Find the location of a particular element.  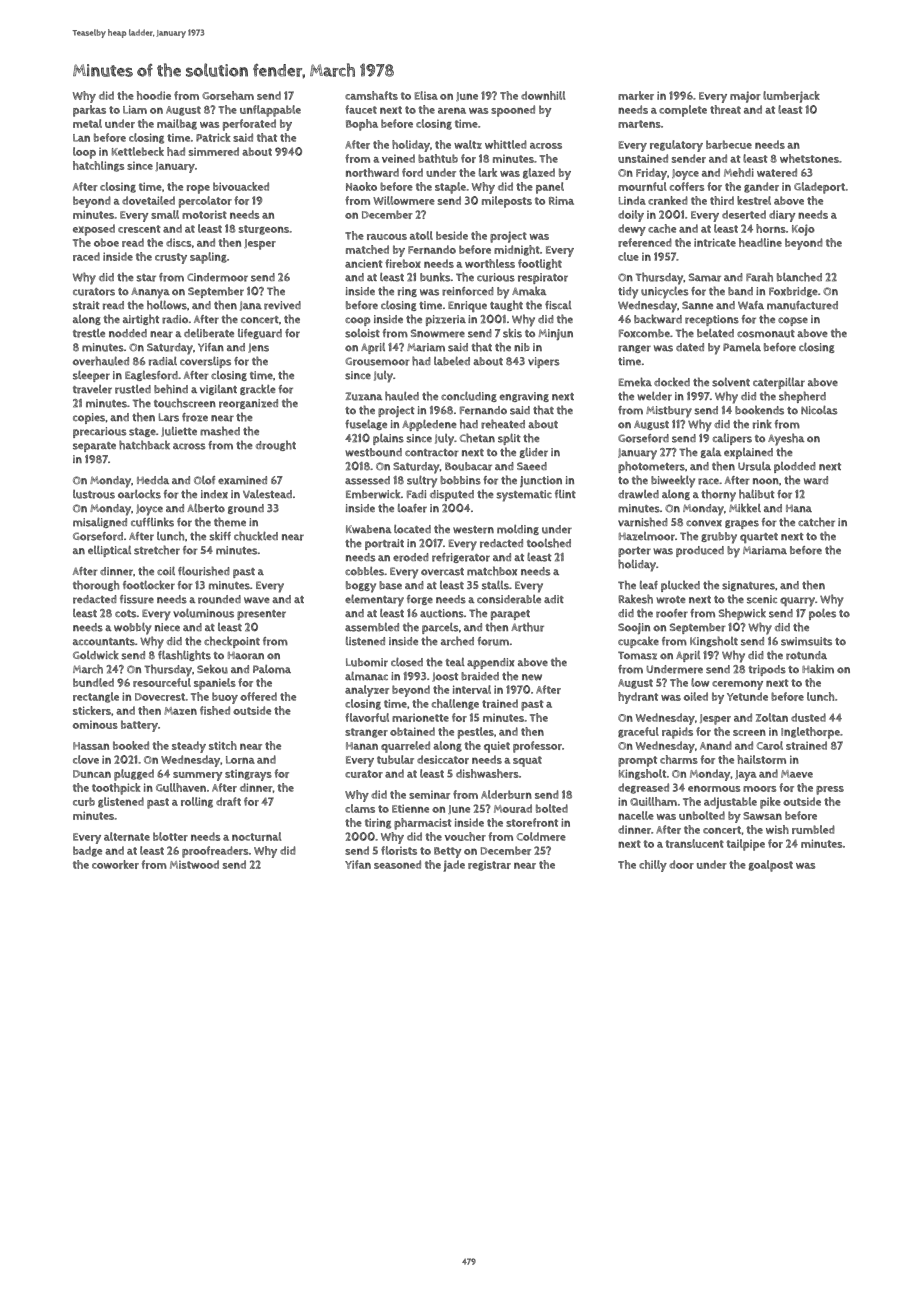

Gorseham is located at coordinates (228, 95).
